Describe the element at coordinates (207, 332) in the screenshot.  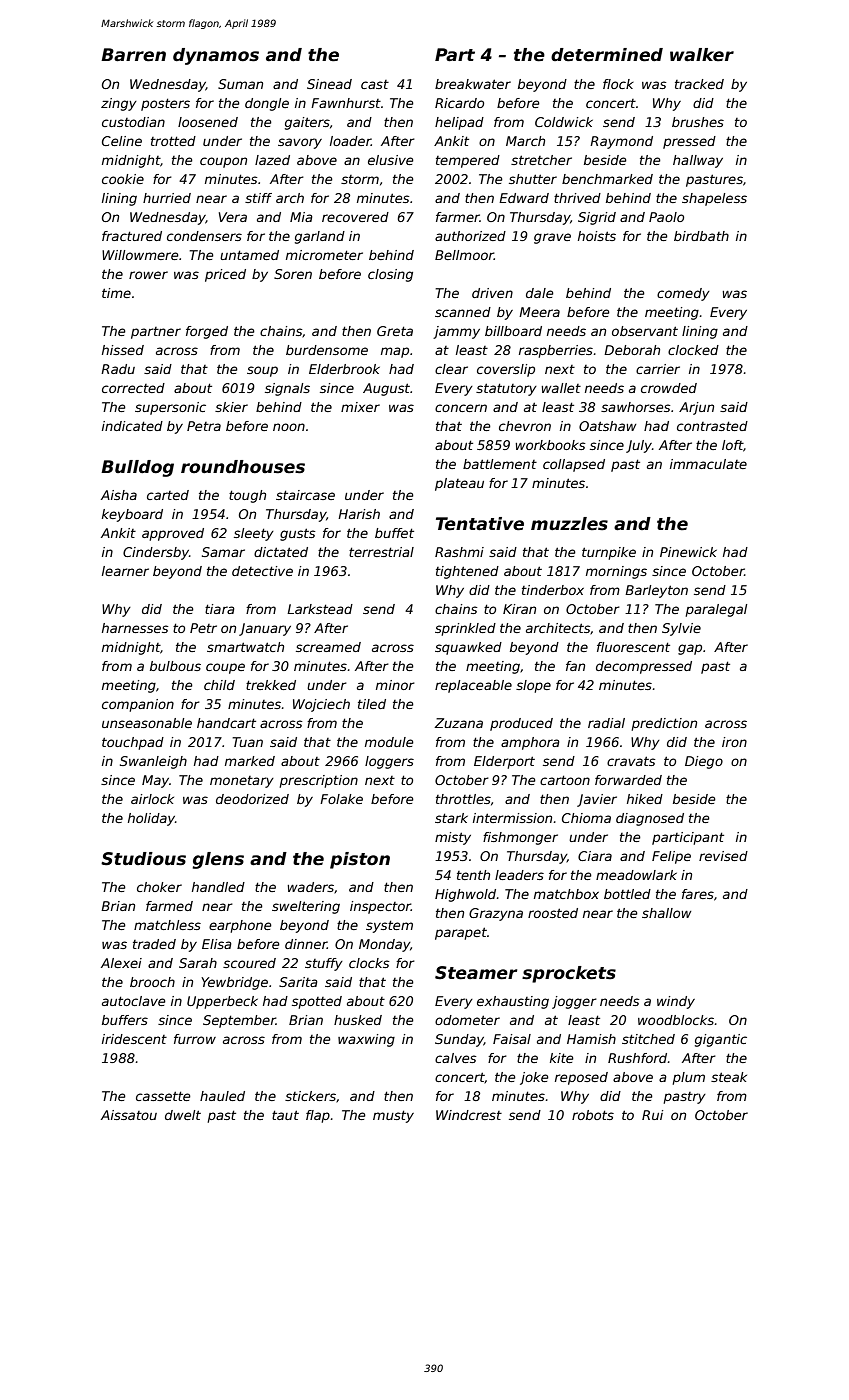
I see `forged` at that location.
